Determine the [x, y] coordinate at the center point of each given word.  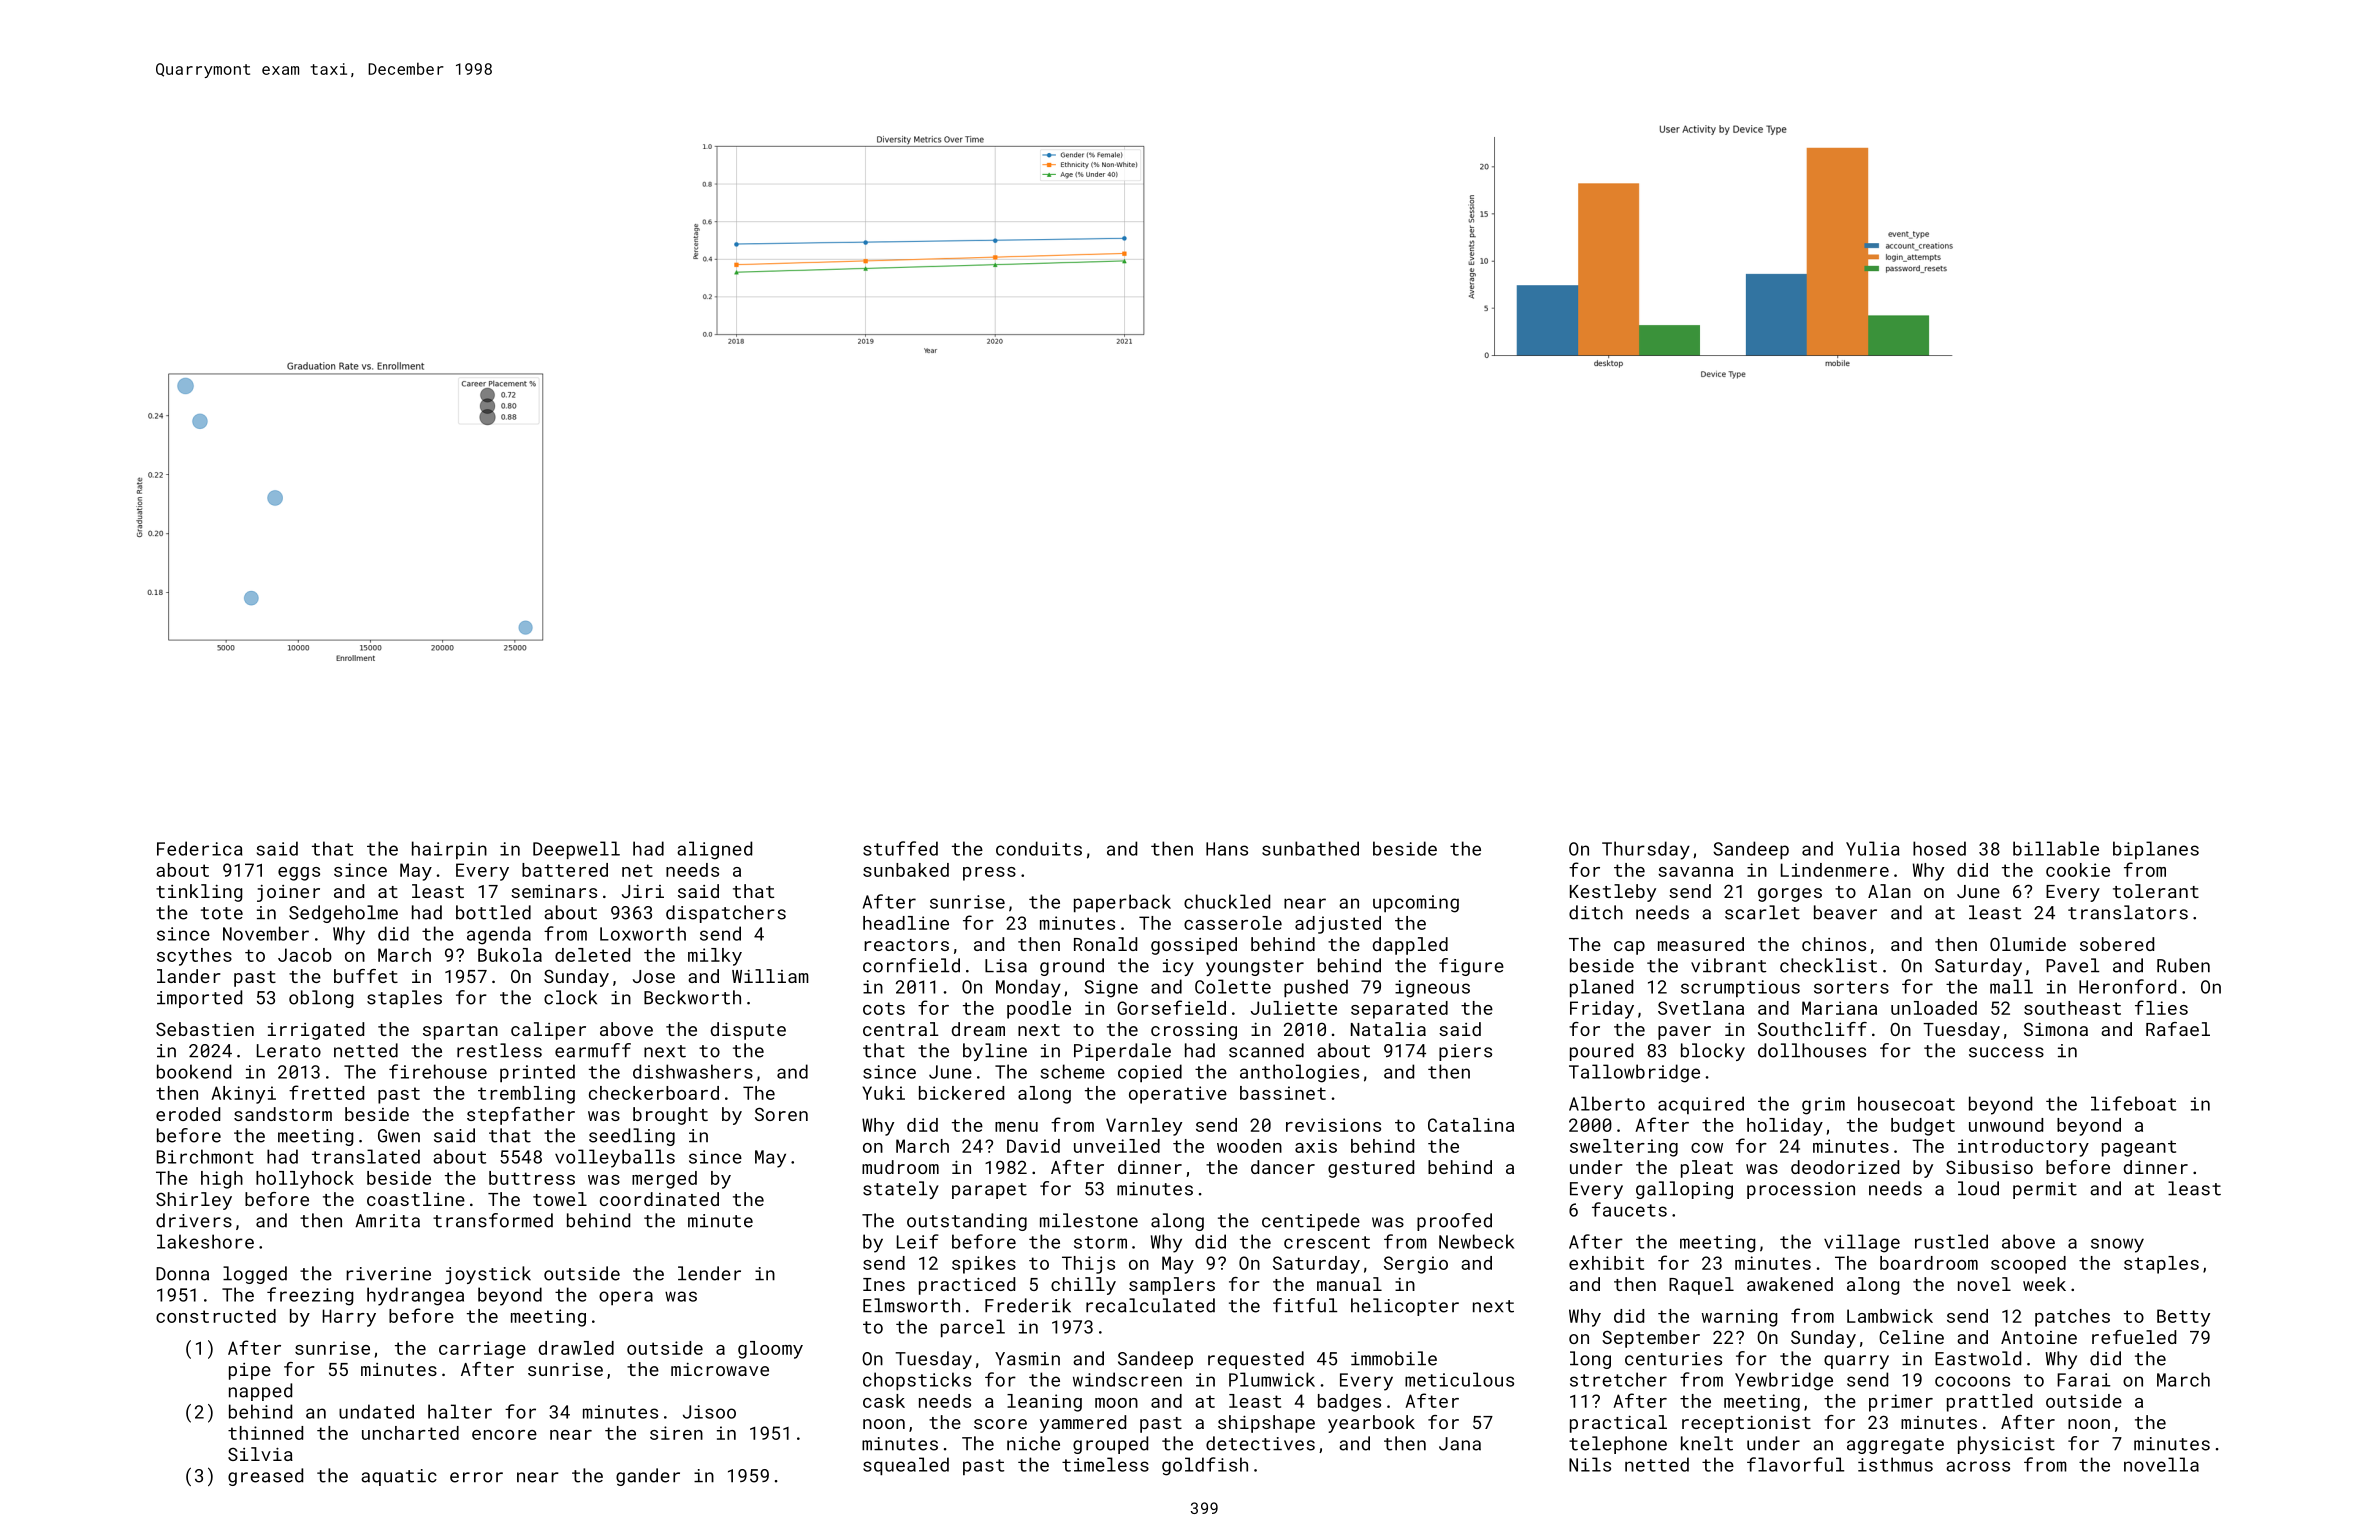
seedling [632, 1137]
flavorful [1795, 1464]
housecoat [1906, 1103]
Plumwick [1272, 1379]
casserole [1233, 923]
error [476, 1477]
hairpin [449, 850]
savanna [1695, 872]
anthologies [1299, 1073]
